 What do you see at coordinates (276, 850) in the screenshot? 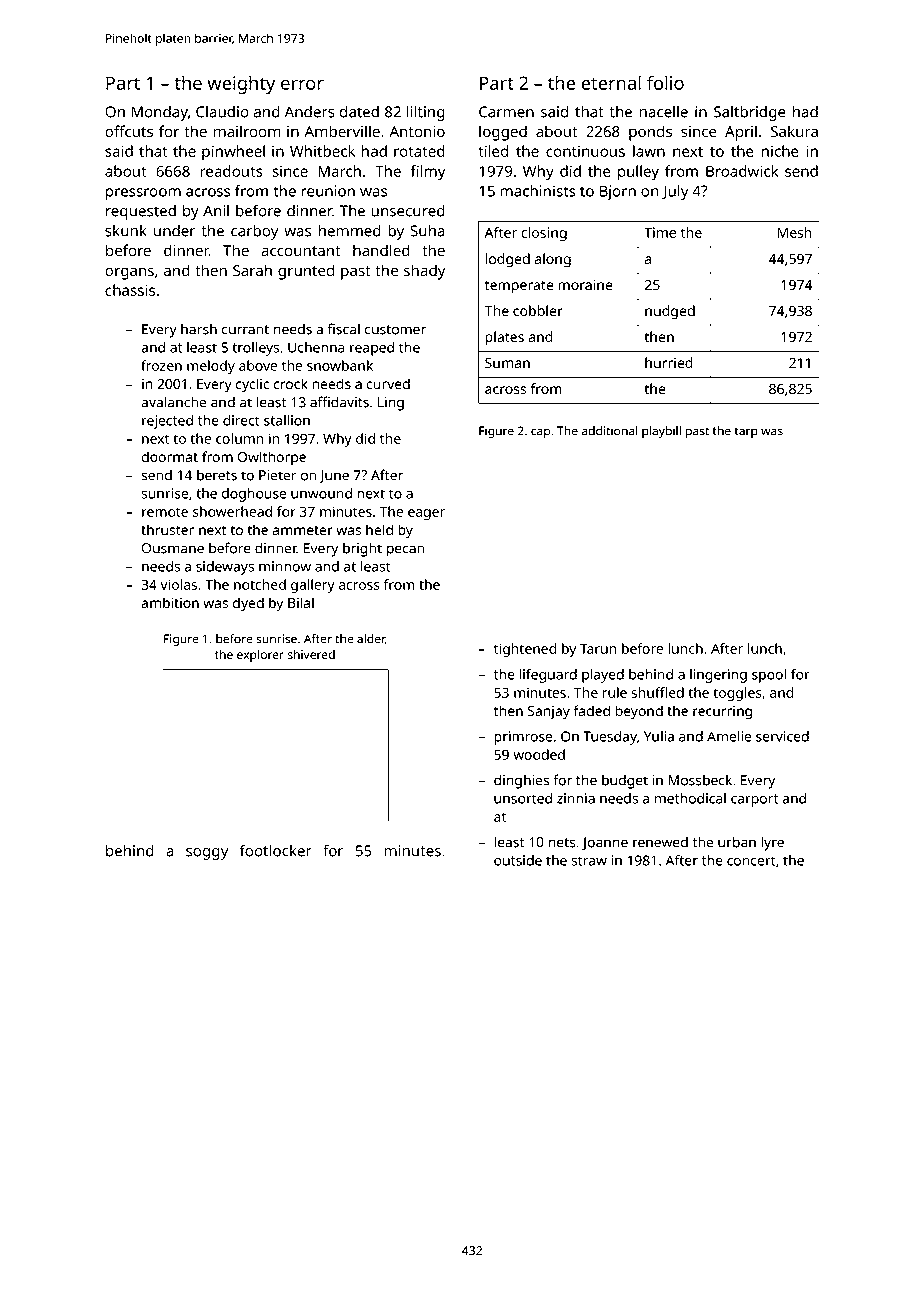
I see `footlocker` at bounding box center [276, 850].
